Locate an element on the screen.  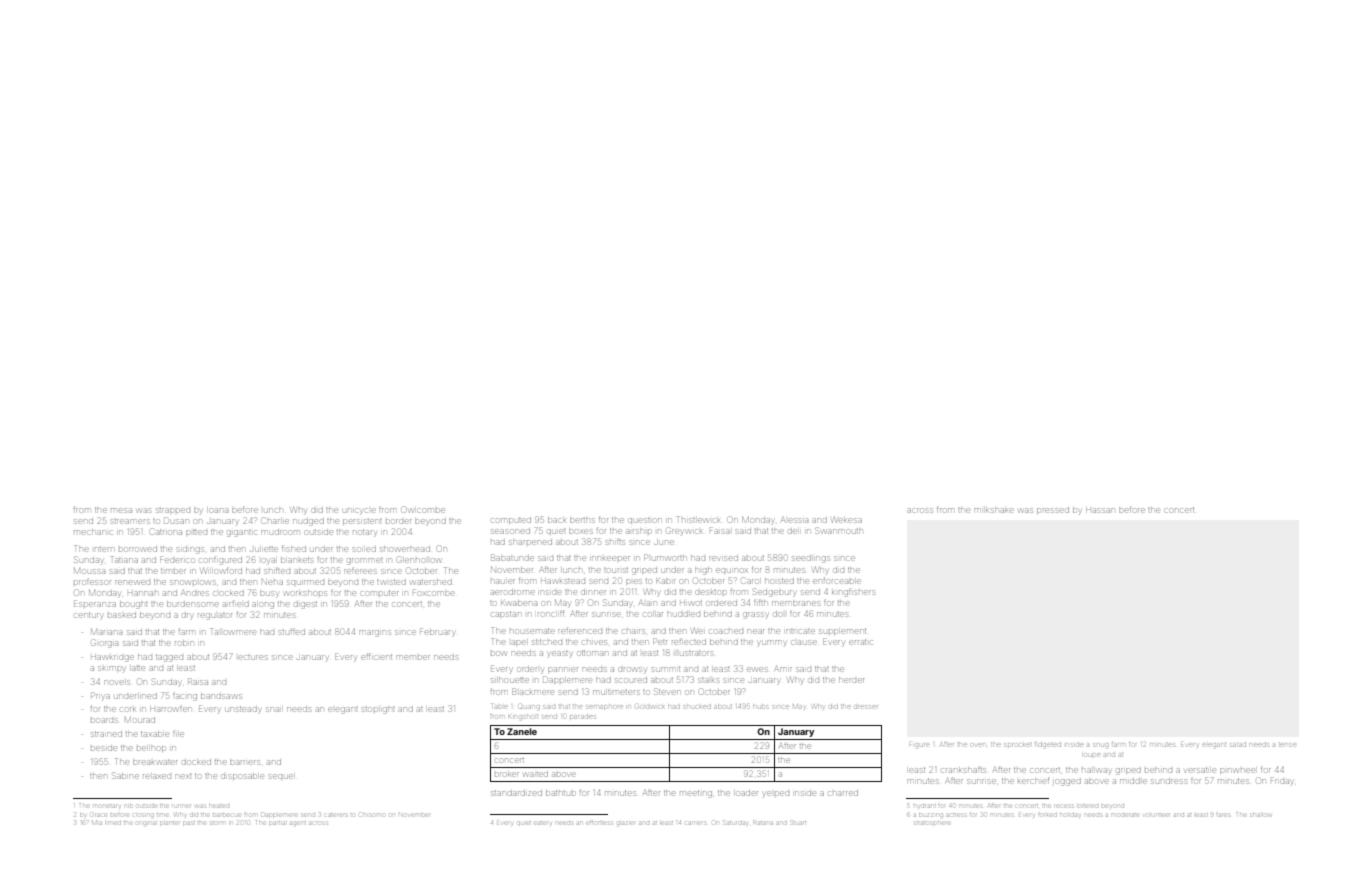
strained is located at coordinates (106, 734).
